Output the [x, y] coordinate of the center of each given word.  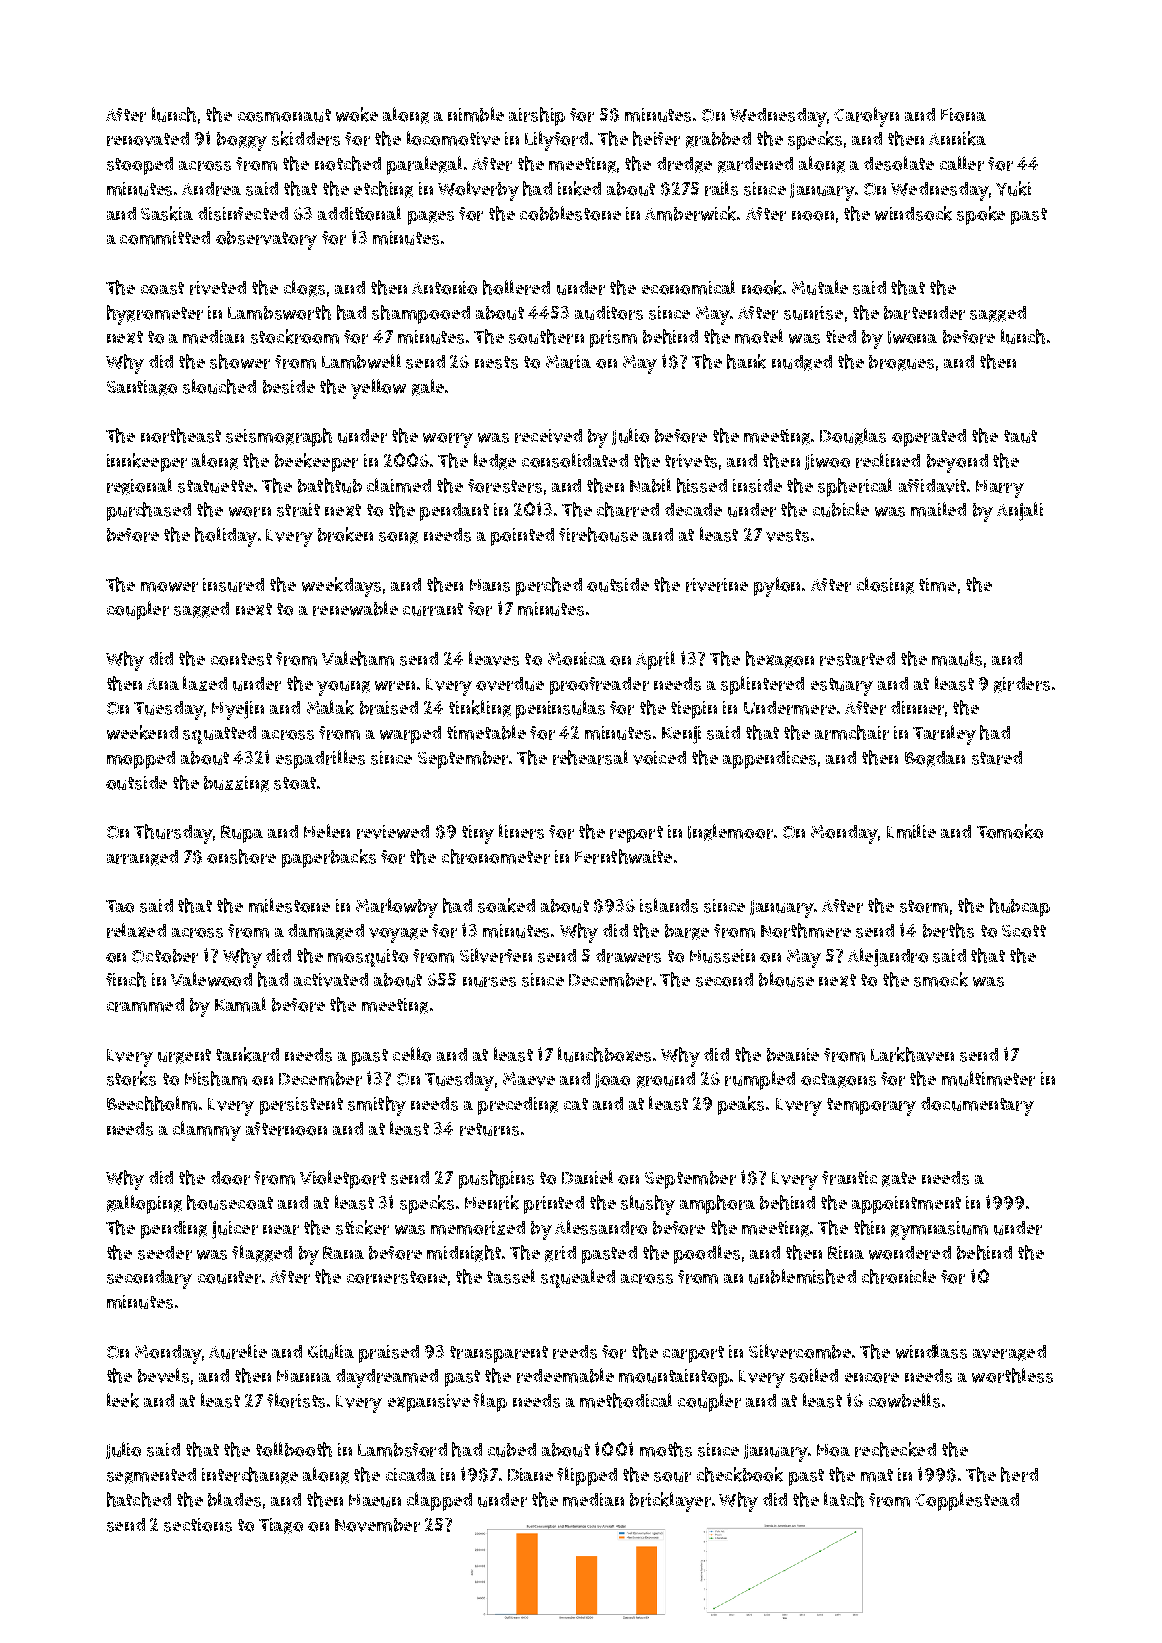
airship [537, 116]
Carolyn [866, 117]
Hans [490, 585]
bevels [163, 1375]
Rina [846, 1252]
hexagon [780, 659]
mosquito [368, 958]
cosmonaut [284, 115]
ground [666, 1080]
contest [241, 659]
